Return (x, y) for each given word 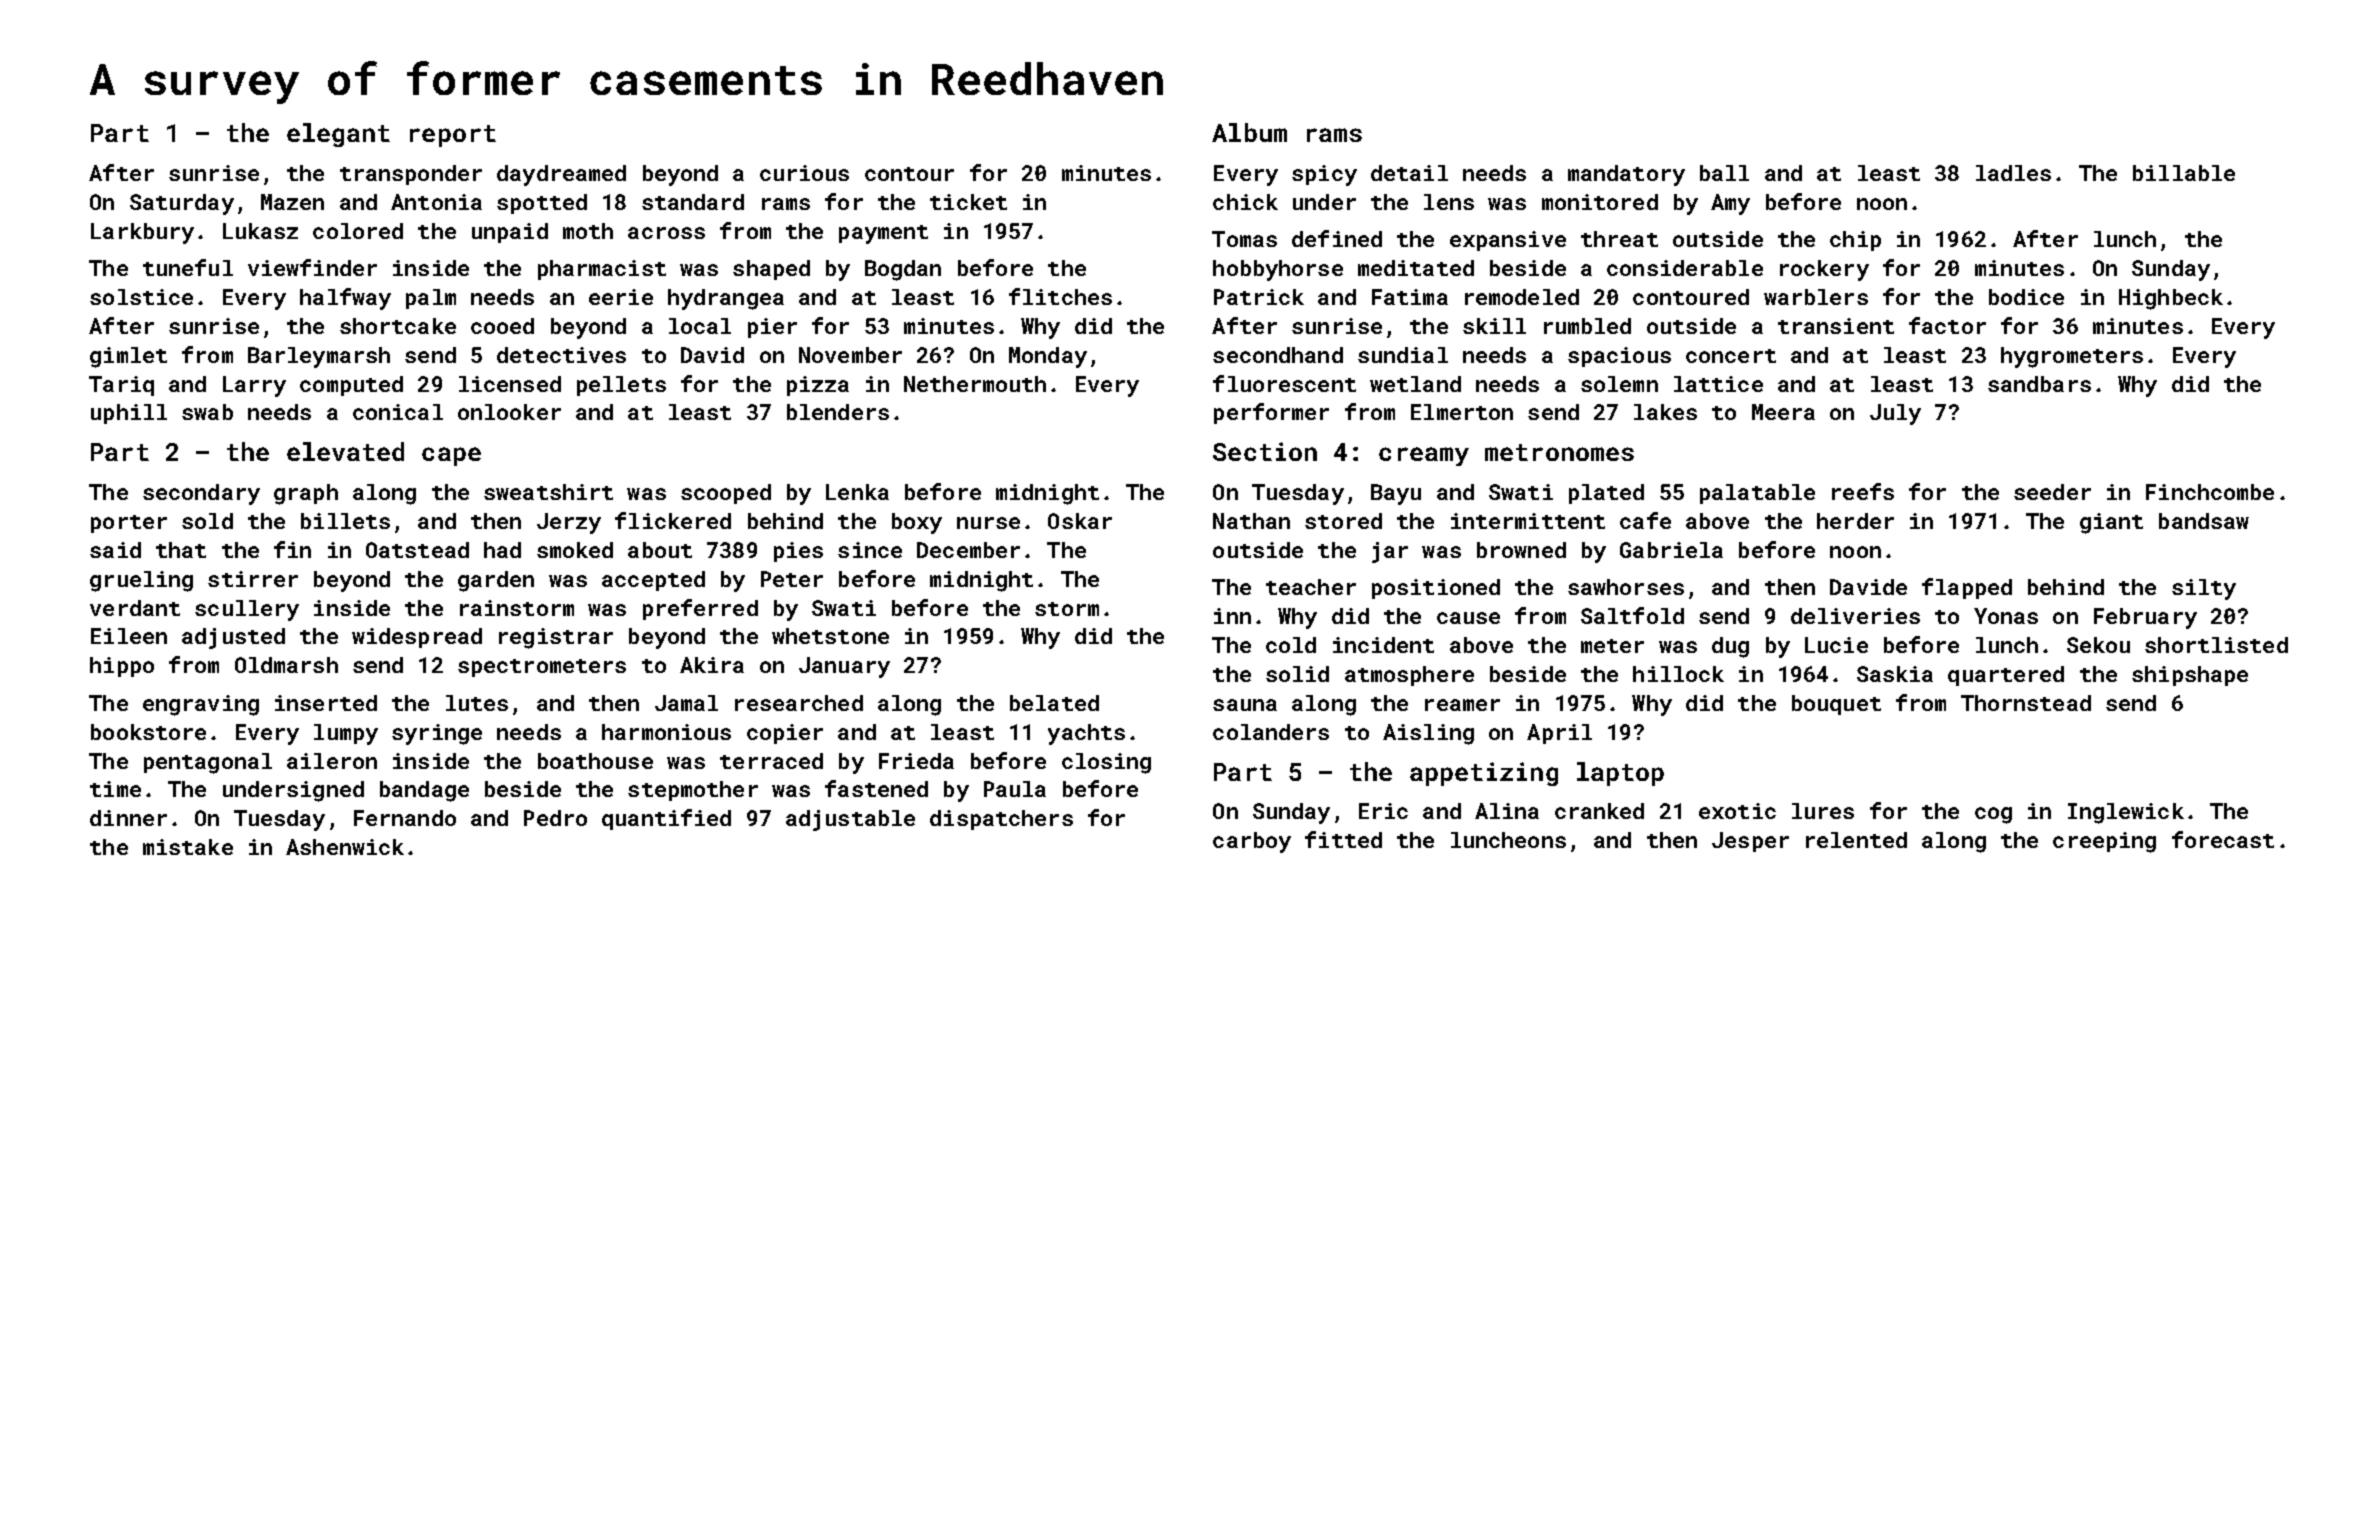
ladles (2013, 173)
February (2145, 618)
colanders (1271, 732)
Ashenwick (345, 847)
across (666, 233)
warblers (1816, 297)
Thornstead (2026, 703)
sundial (1403, 355)
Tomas (1244, 239)
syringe (437, 734)
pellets (621, 386)
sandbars (2039, 384)
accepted (653, 581)
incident (1383, 645)
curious (804, 173)
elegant (338, 135)
